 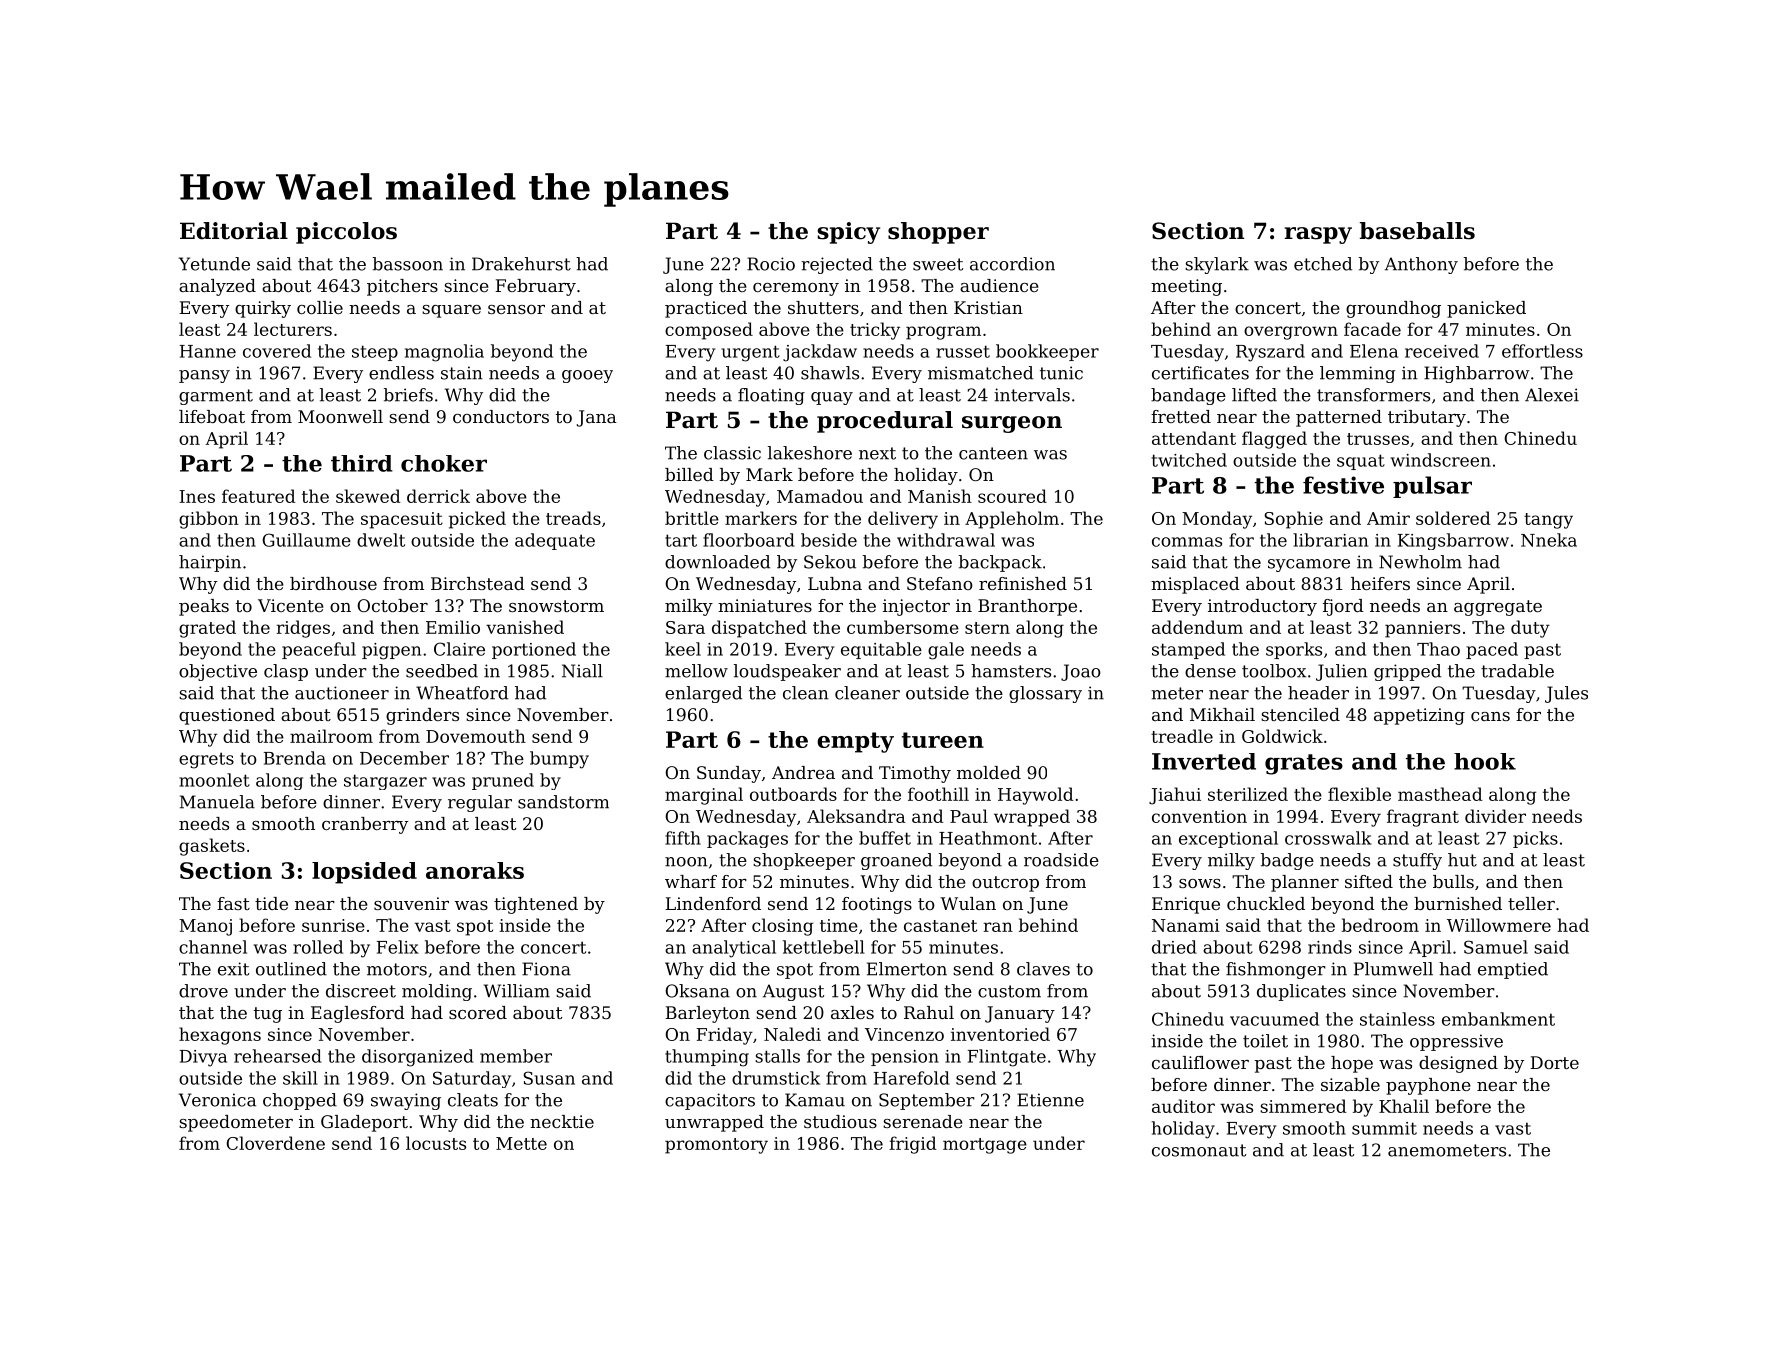 What do you see at coordinates (1384, 1128) in the image?
I see `summit` at bounding box center [1384, 1128].
